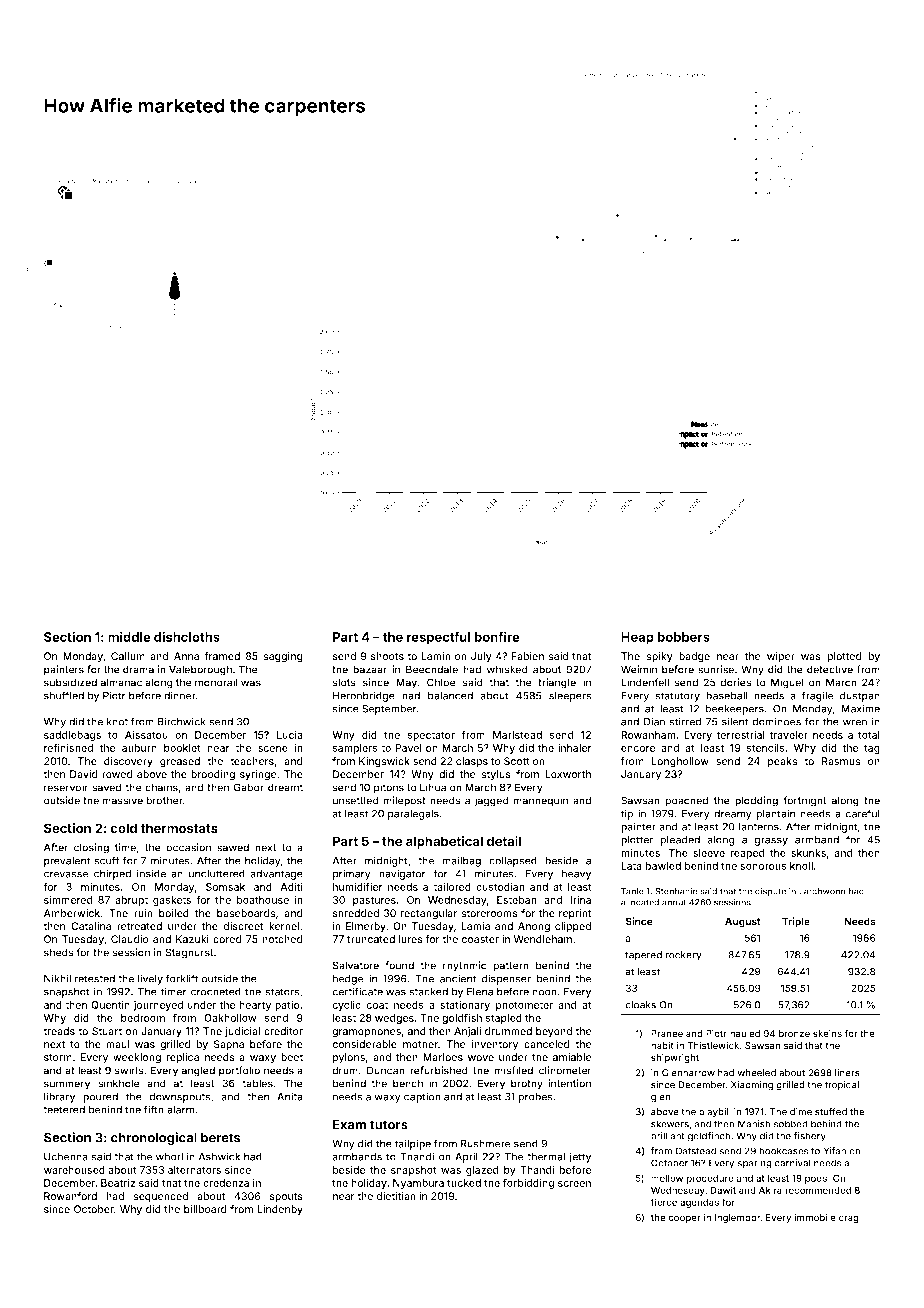  What do you see at coordinates (640, 902) in the image?
I see `allocated` at bounding box center [640, 902].
